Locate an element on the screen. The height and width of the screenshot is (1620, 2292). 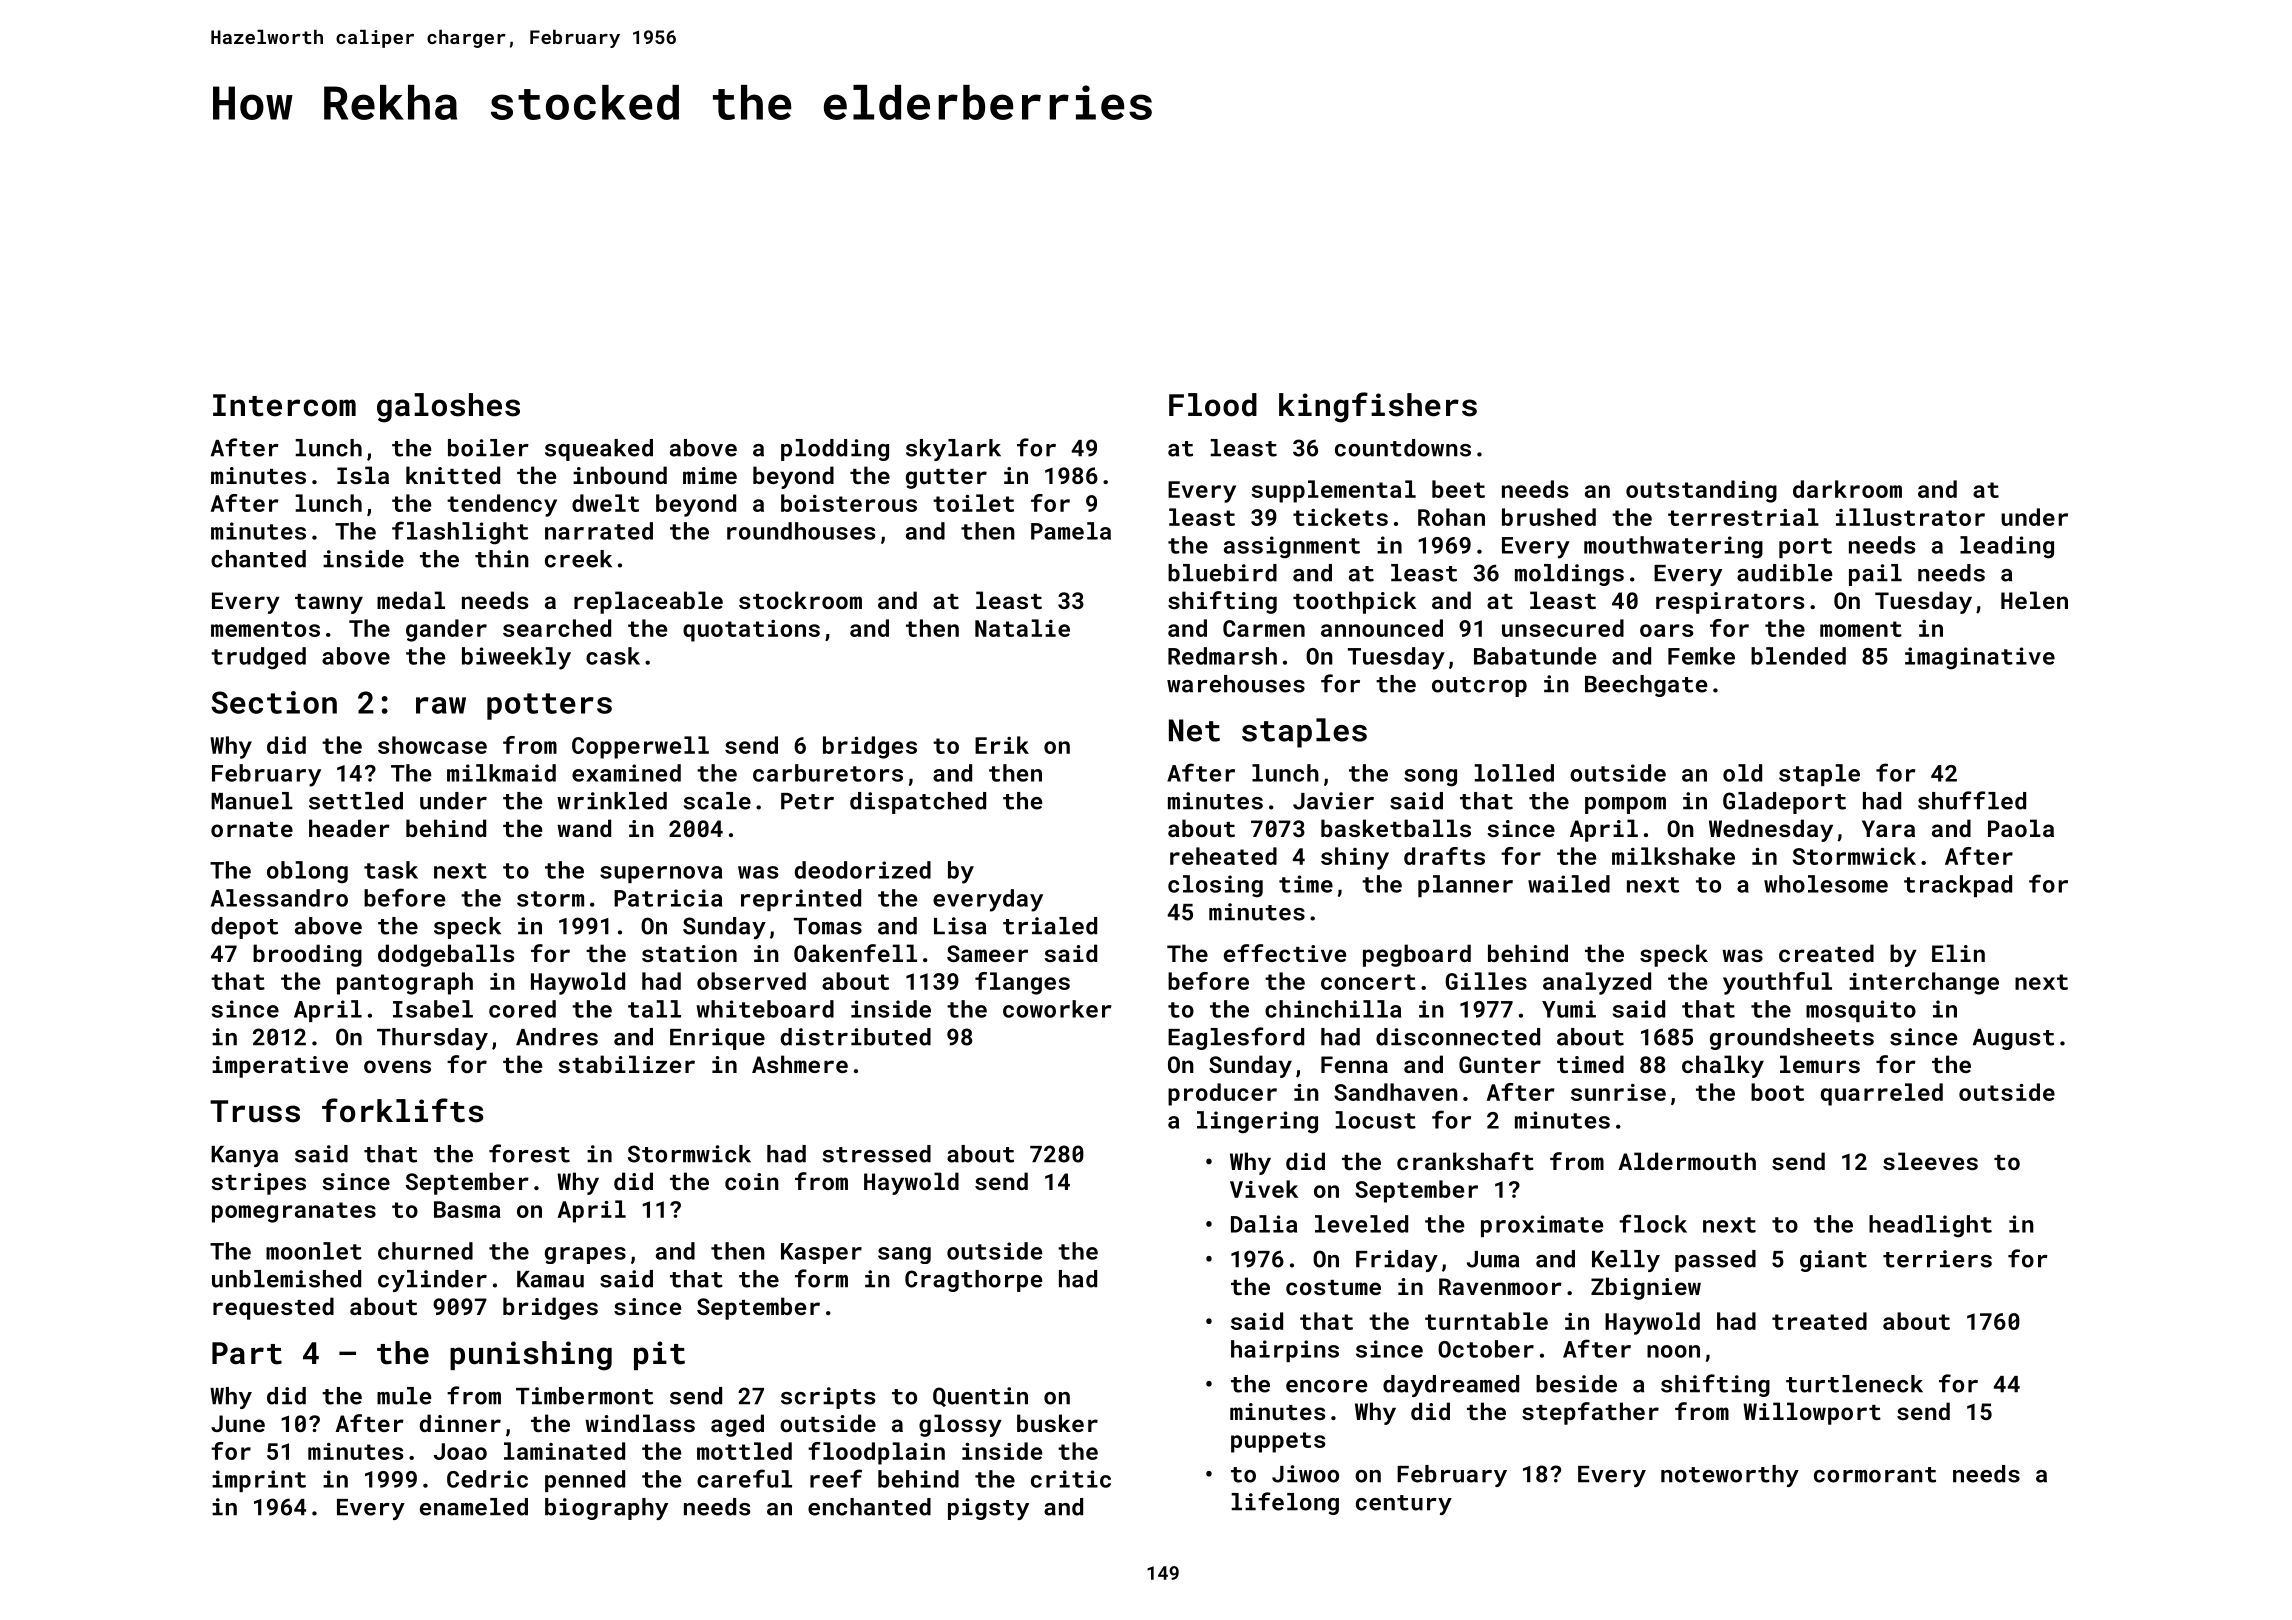
dodgeballs is located at coordinates (446, 955).
